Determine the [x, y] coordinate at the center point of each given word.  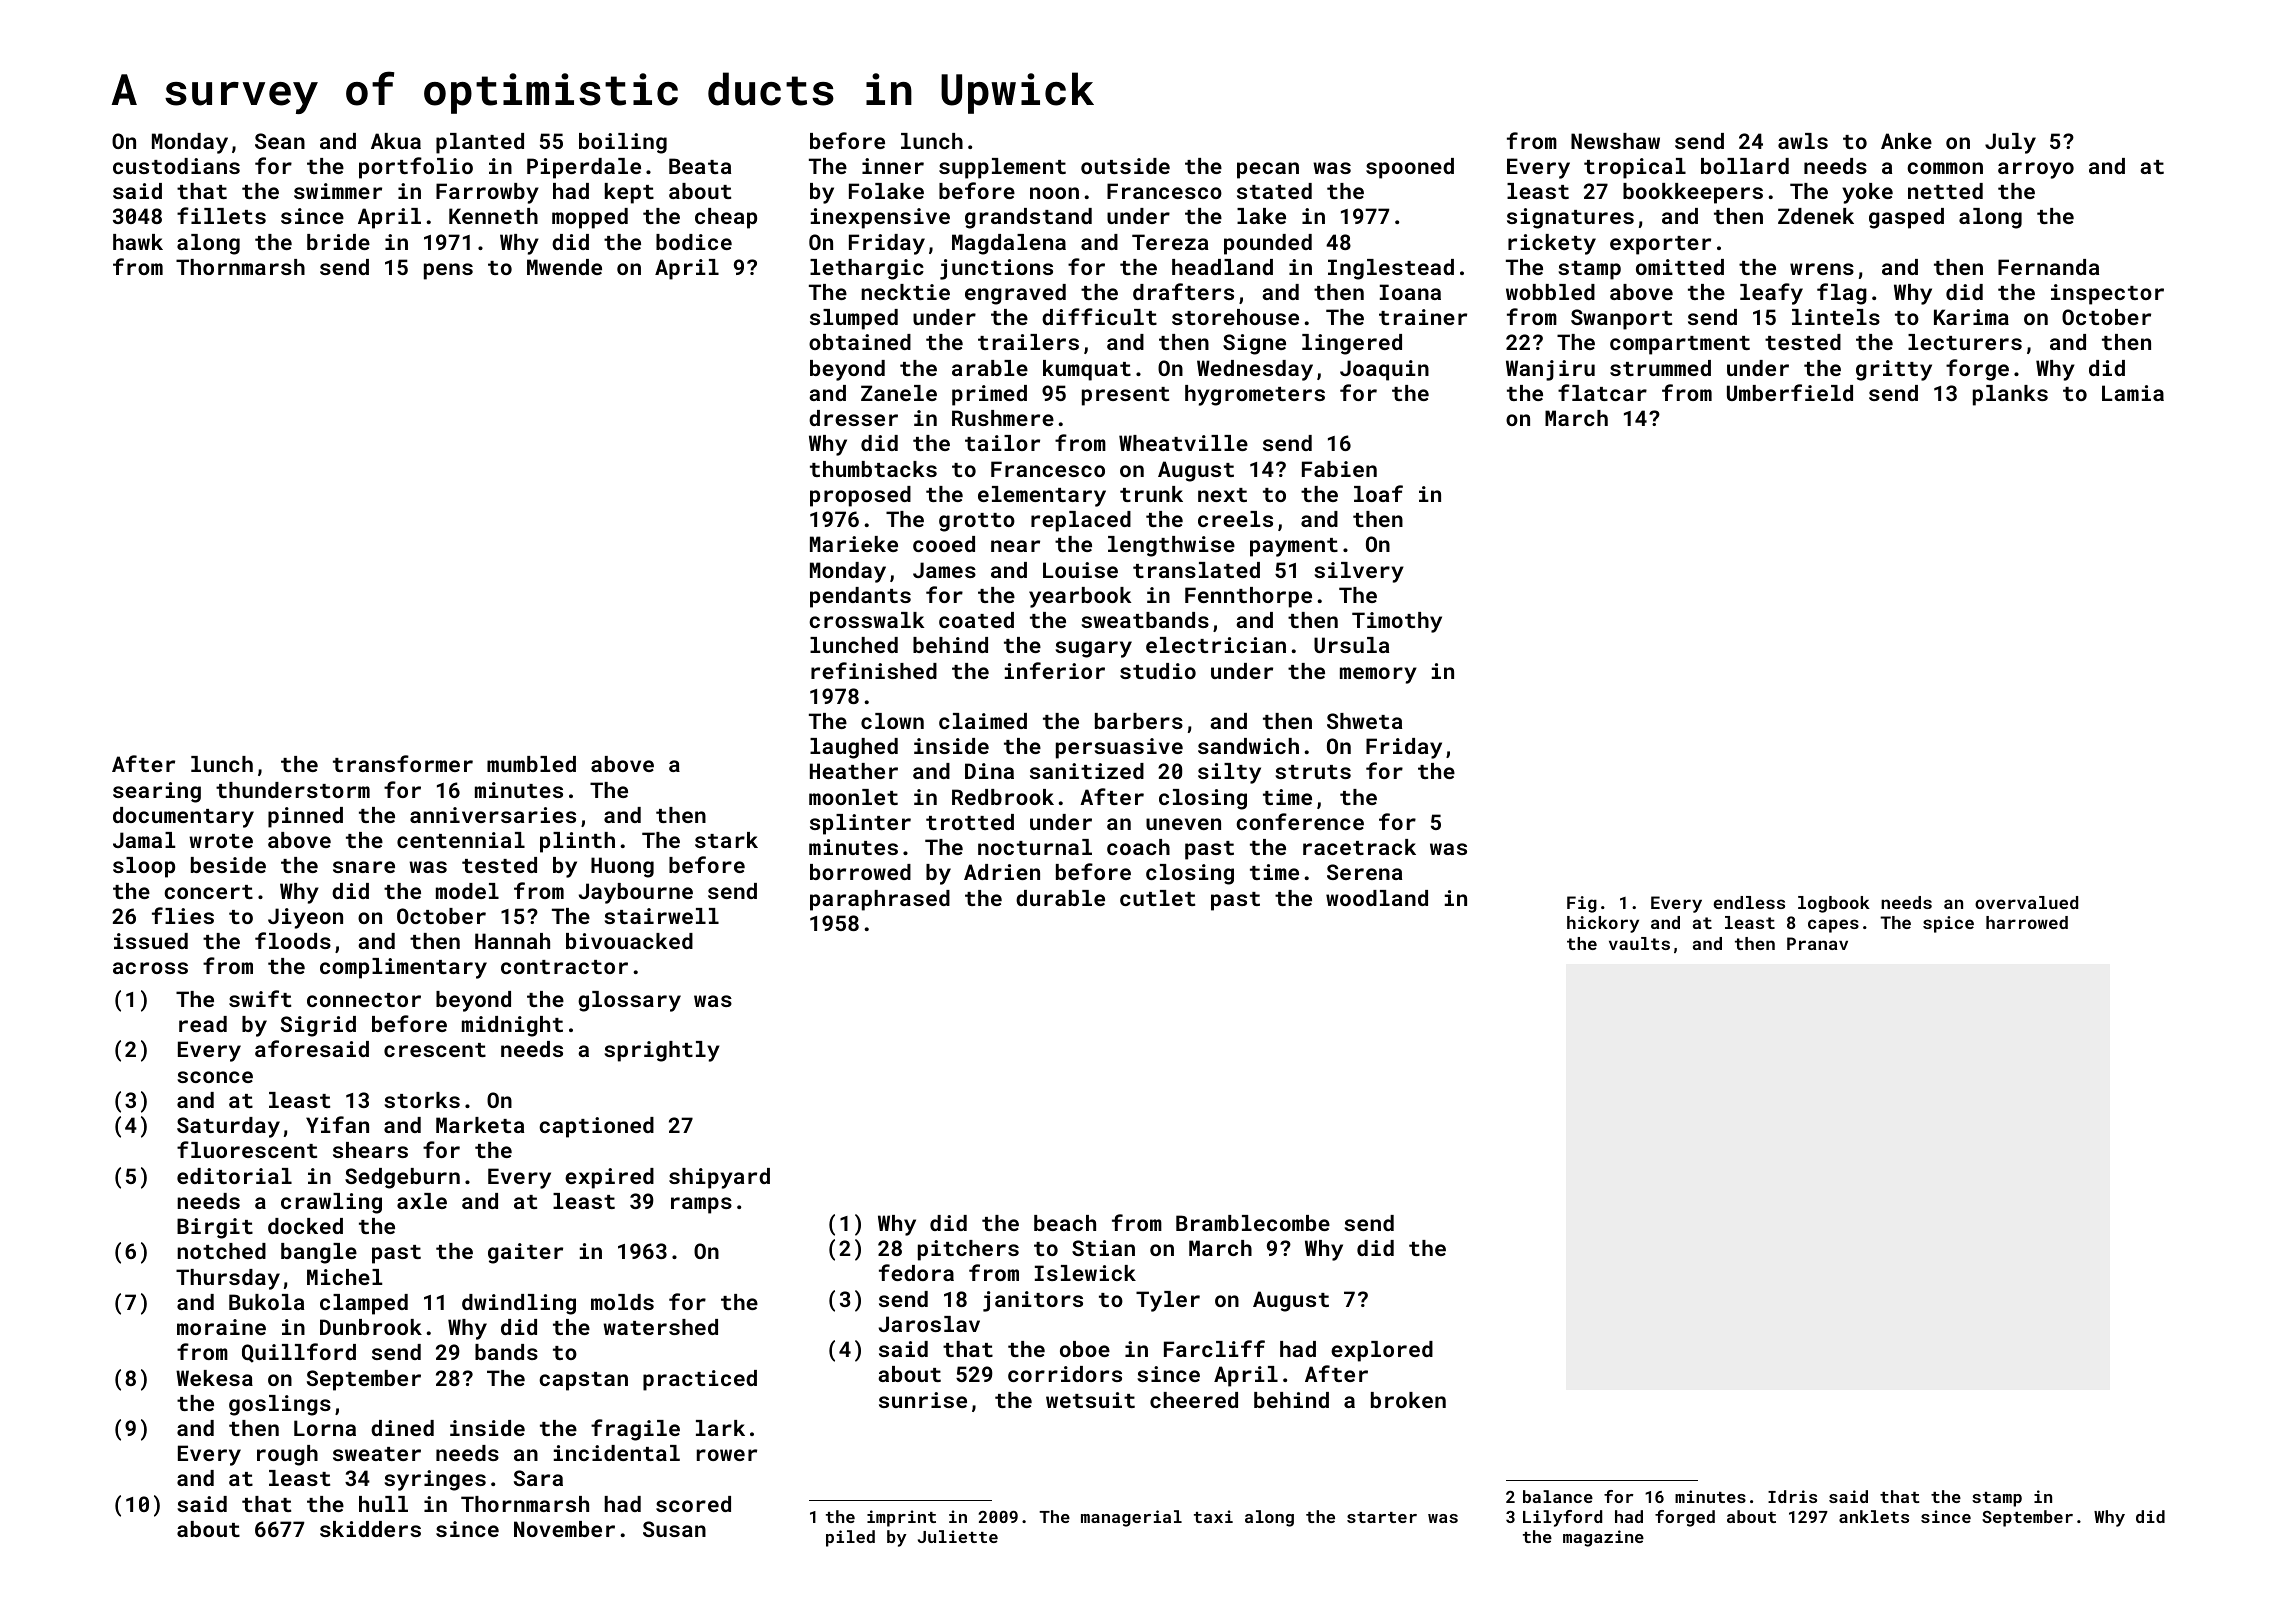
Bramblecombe [1253, 1223]
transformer [403, 763]
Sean [280, 141]
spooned [1410, 168]
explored [1382, 1351]
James [944, 570]
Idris [1792, 1496]
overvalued [2026, 902]
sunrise [923, 1400]
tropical [1635, 168]
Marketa [480, 1125]
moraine [221, 1327]
